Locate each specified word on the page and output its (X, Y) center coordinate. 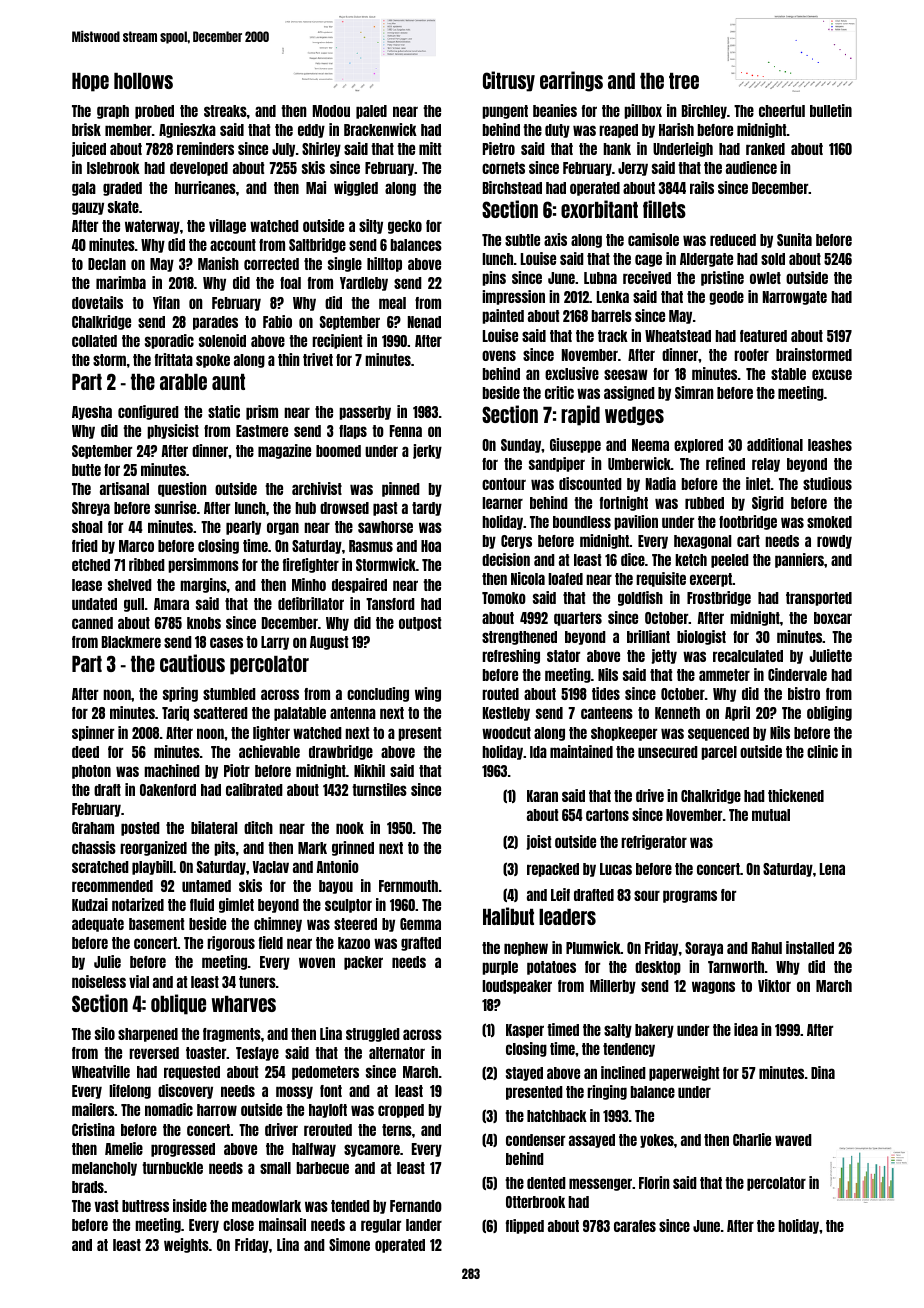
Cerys (516, 542)
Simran (694, 392)
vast (106, 1206)
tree (684, 81)
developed (199, 169)
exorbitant (599, 209)
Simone (349, 1244)
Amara (171, 604)
